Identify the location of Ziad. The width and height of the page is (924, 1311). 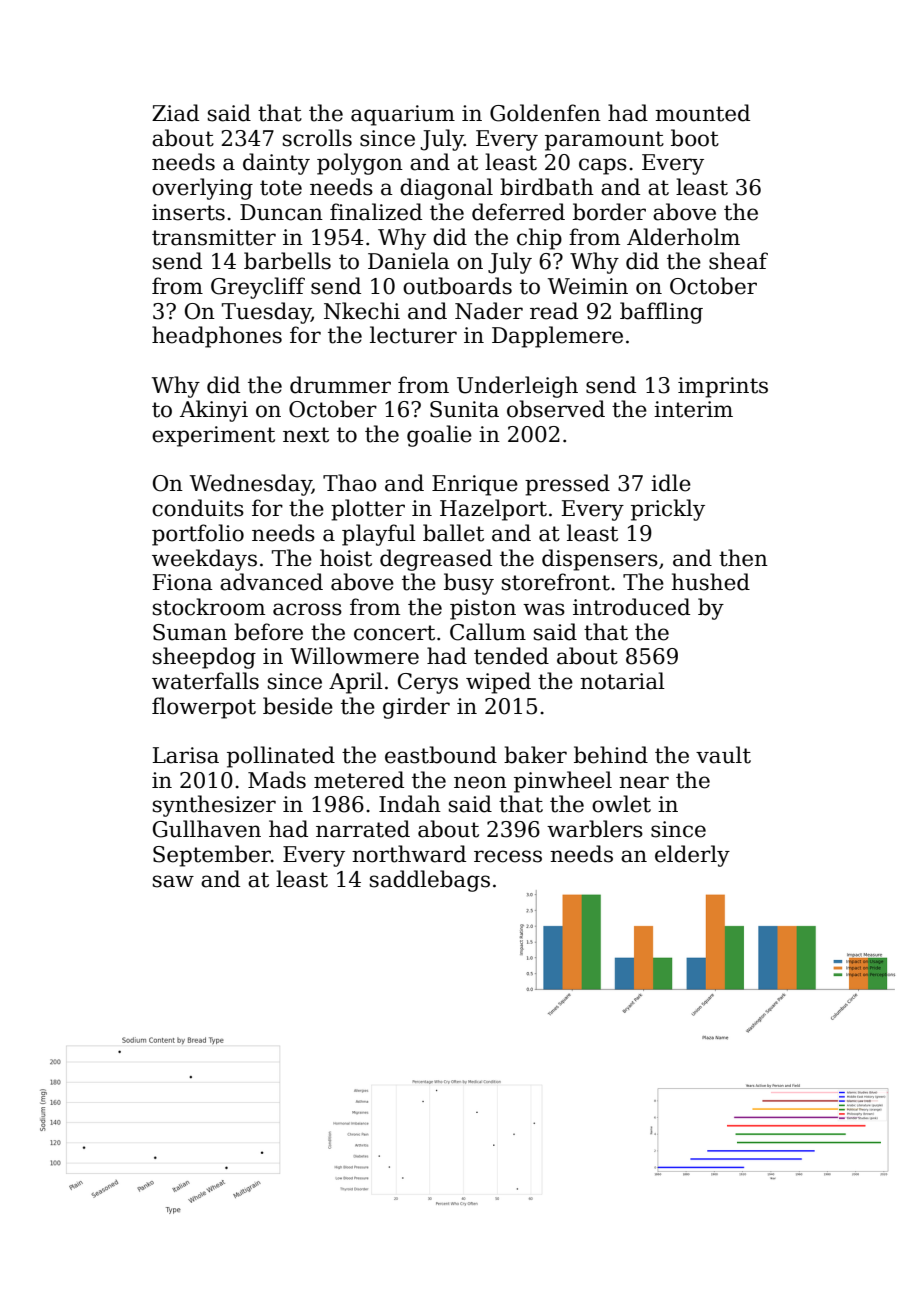
(175, 113).
